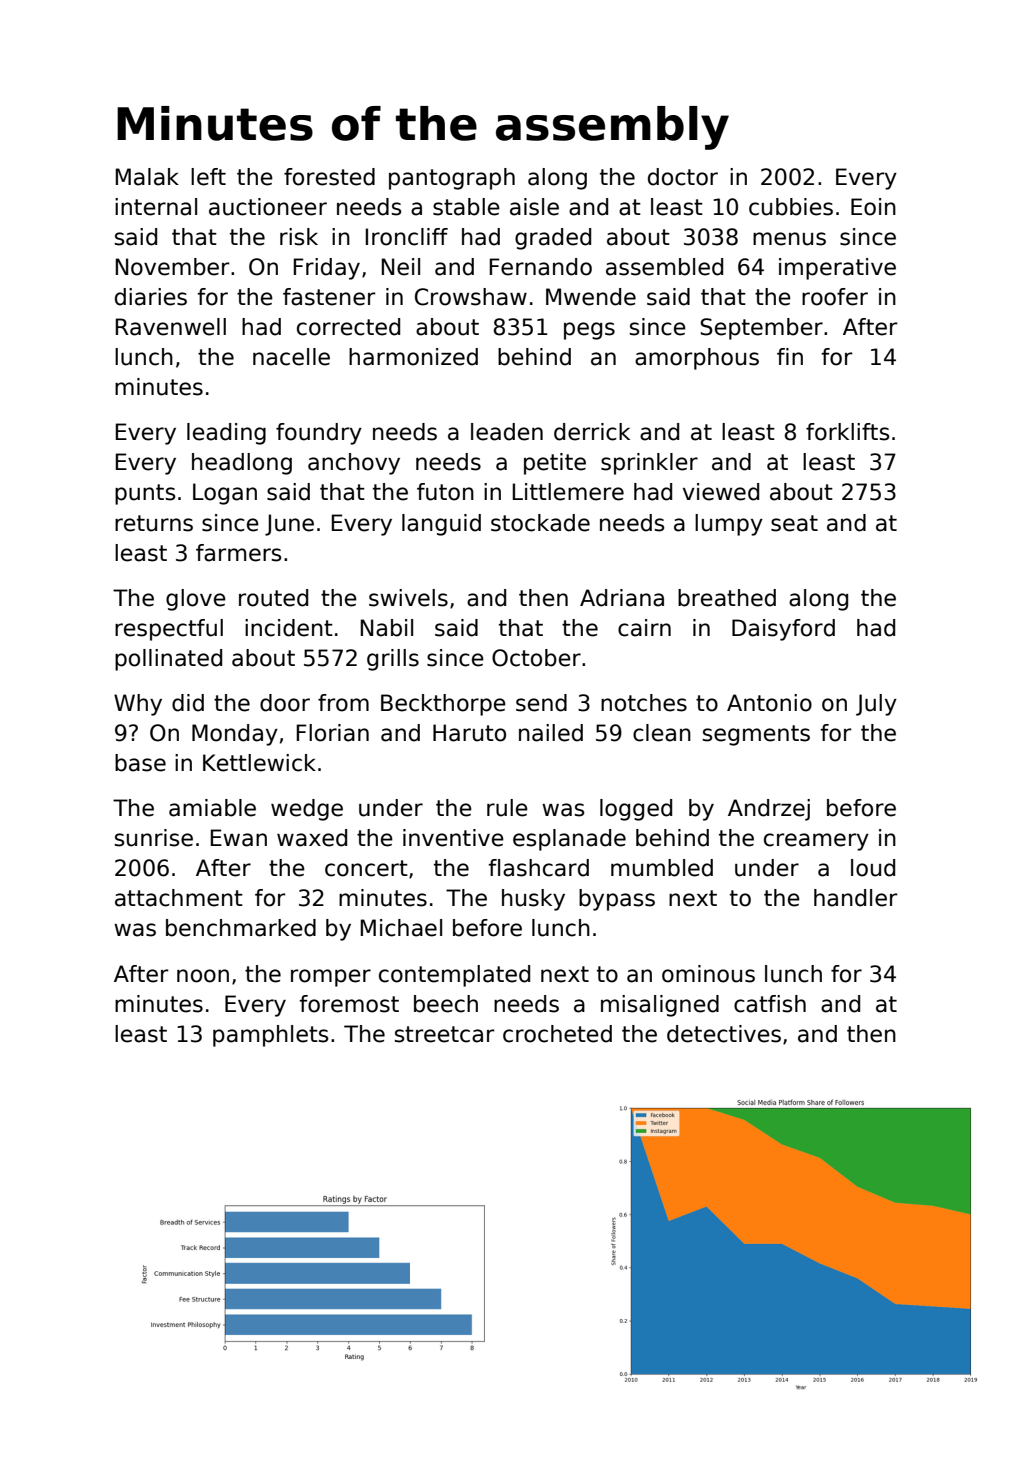 Image resolution: width=1011 pixels, height=1464 pixels. I want to click on pantograph, so click(452, 179).
